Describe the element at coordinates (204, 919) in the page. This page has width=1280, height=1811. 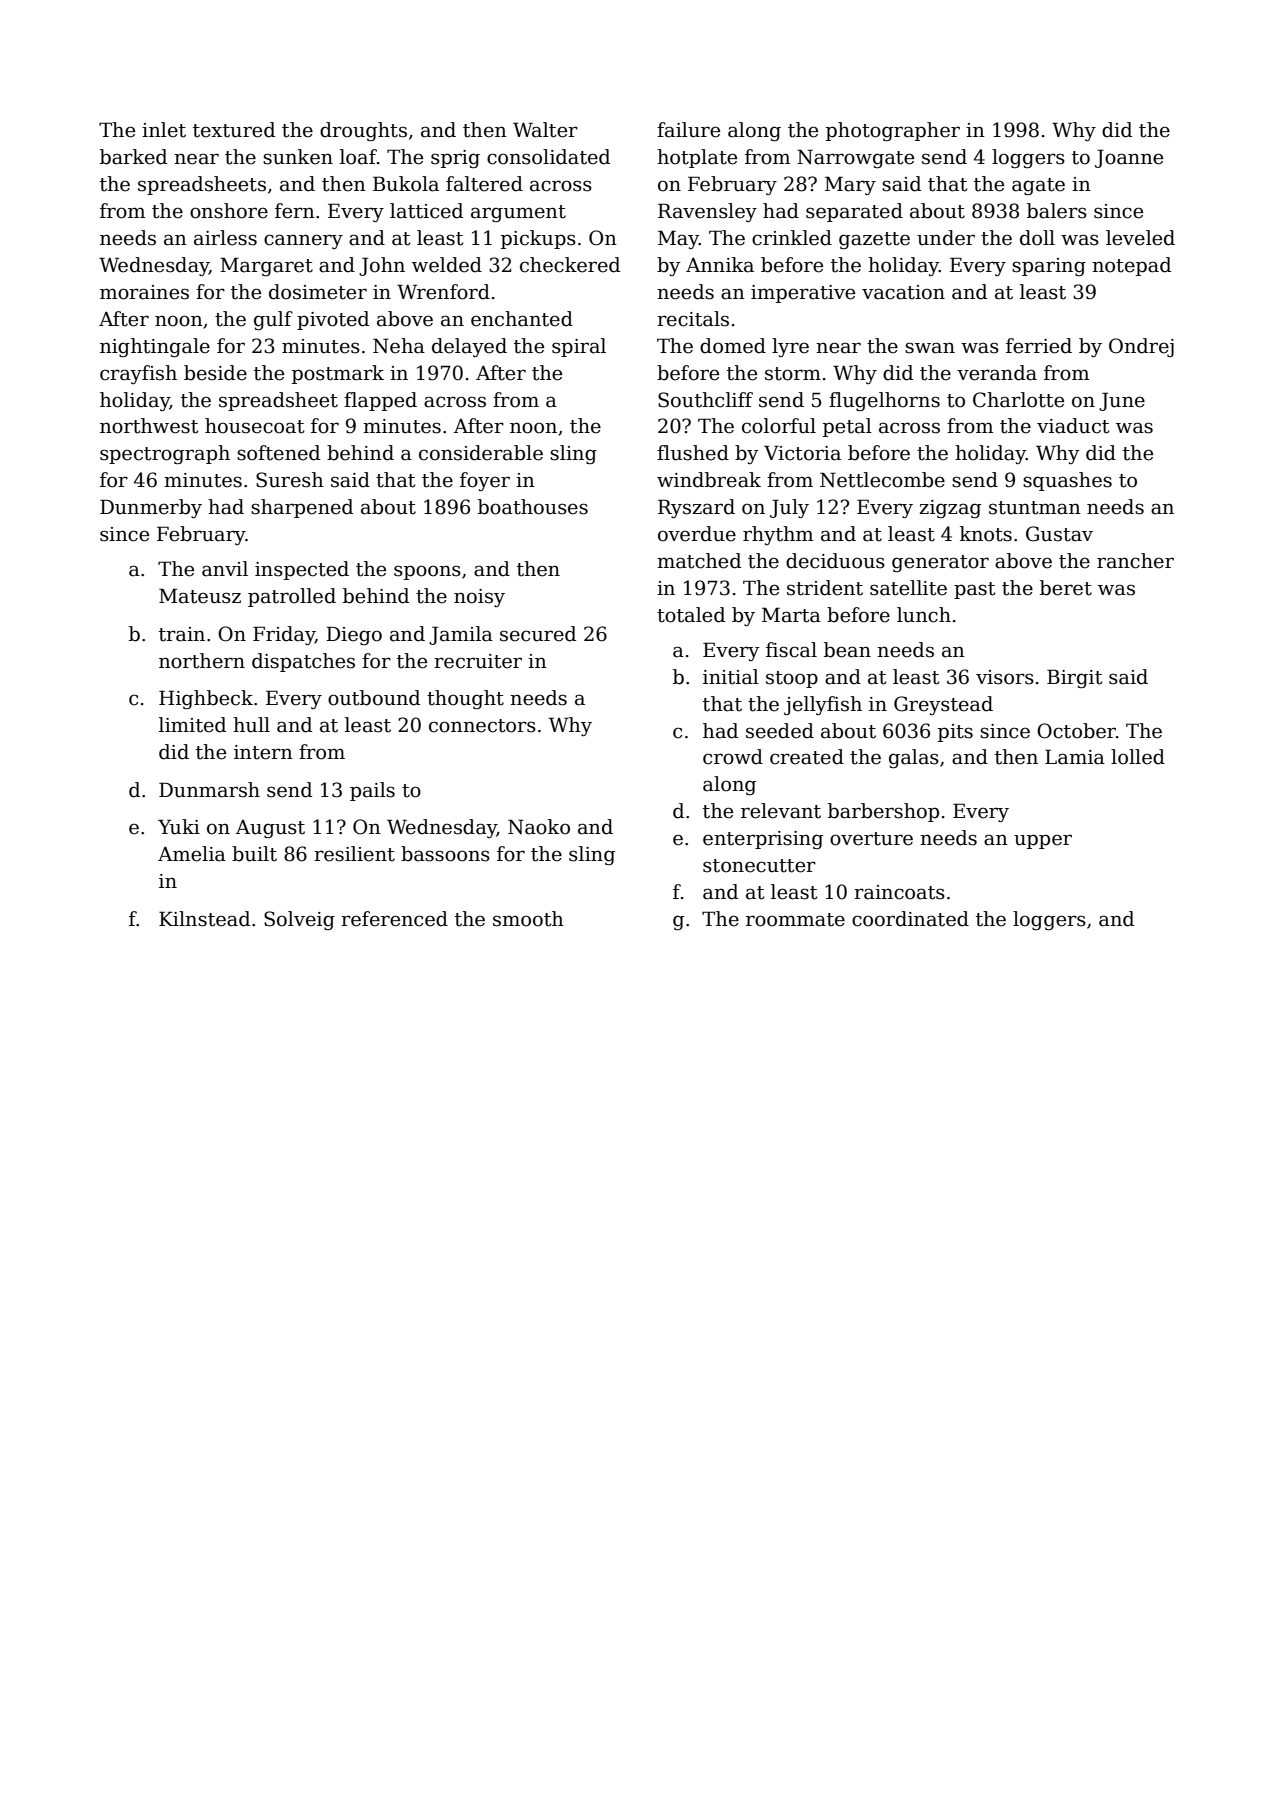
I see `Kilnstead` at that location.
